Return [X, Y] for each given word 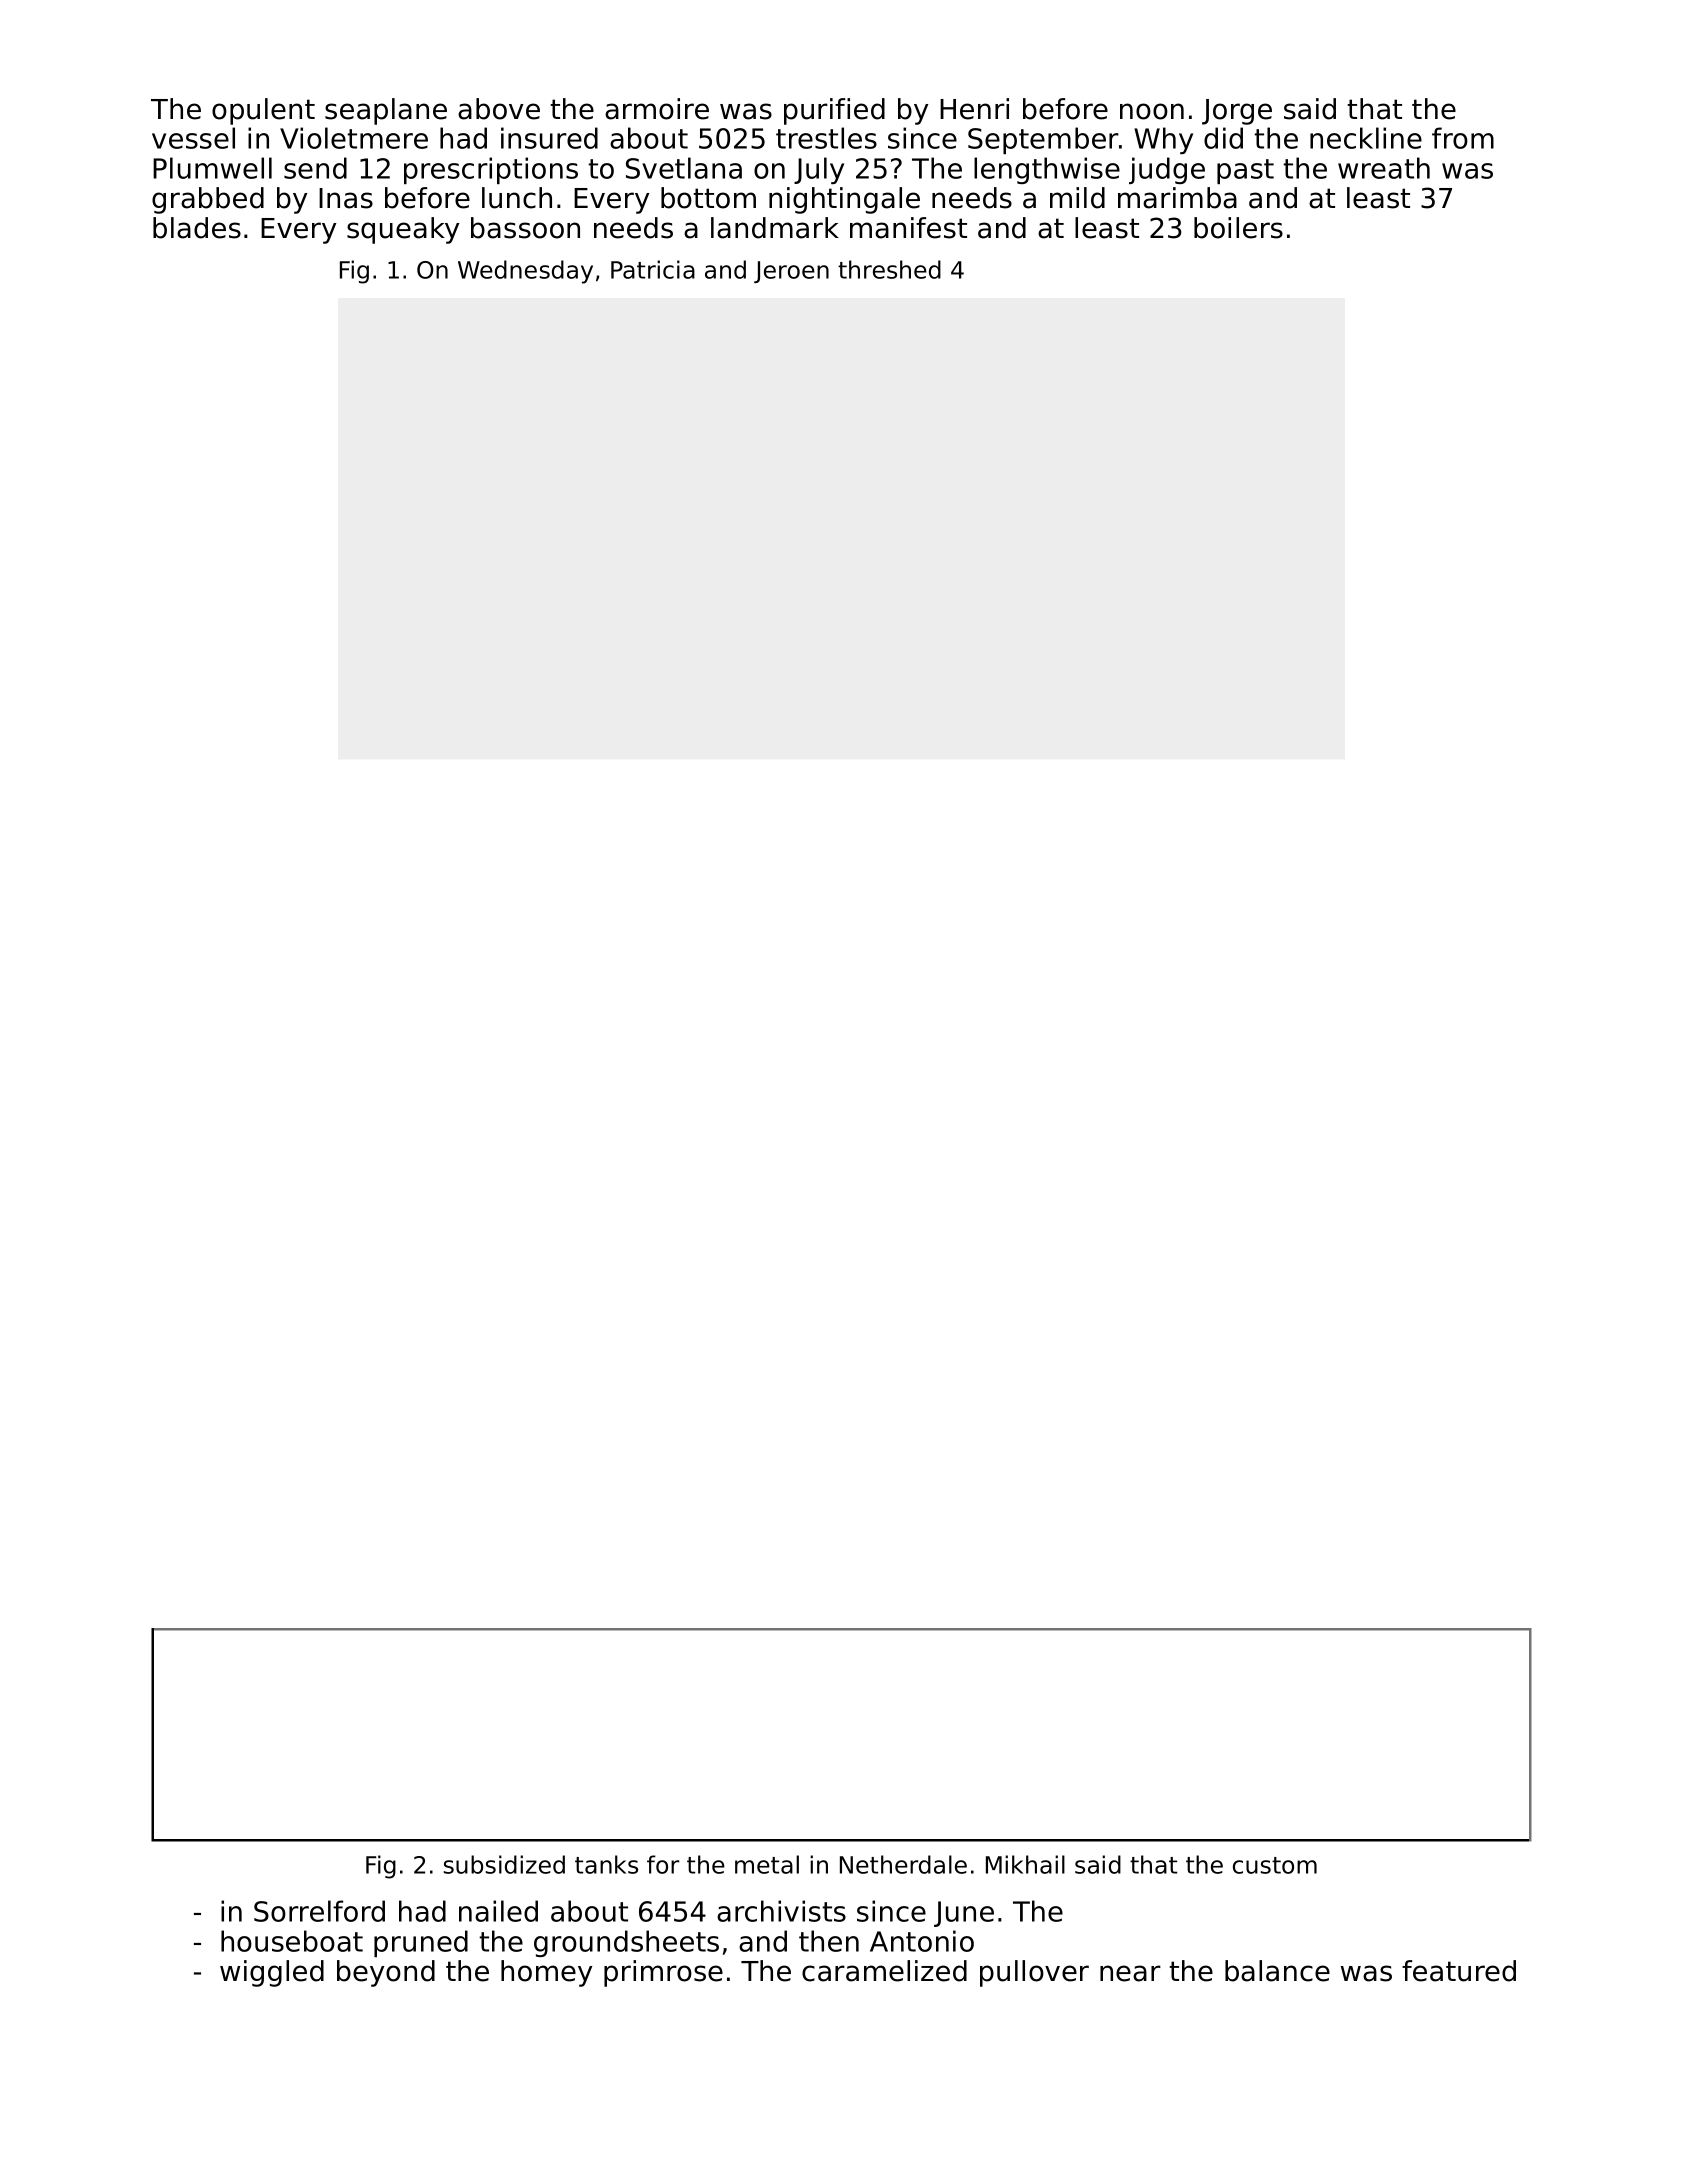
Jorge [1237, 112]
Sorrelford [319, 1911]
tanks [606, 1864]
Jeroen [791, 272]
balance [1277, 1971]
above [499, 109]
